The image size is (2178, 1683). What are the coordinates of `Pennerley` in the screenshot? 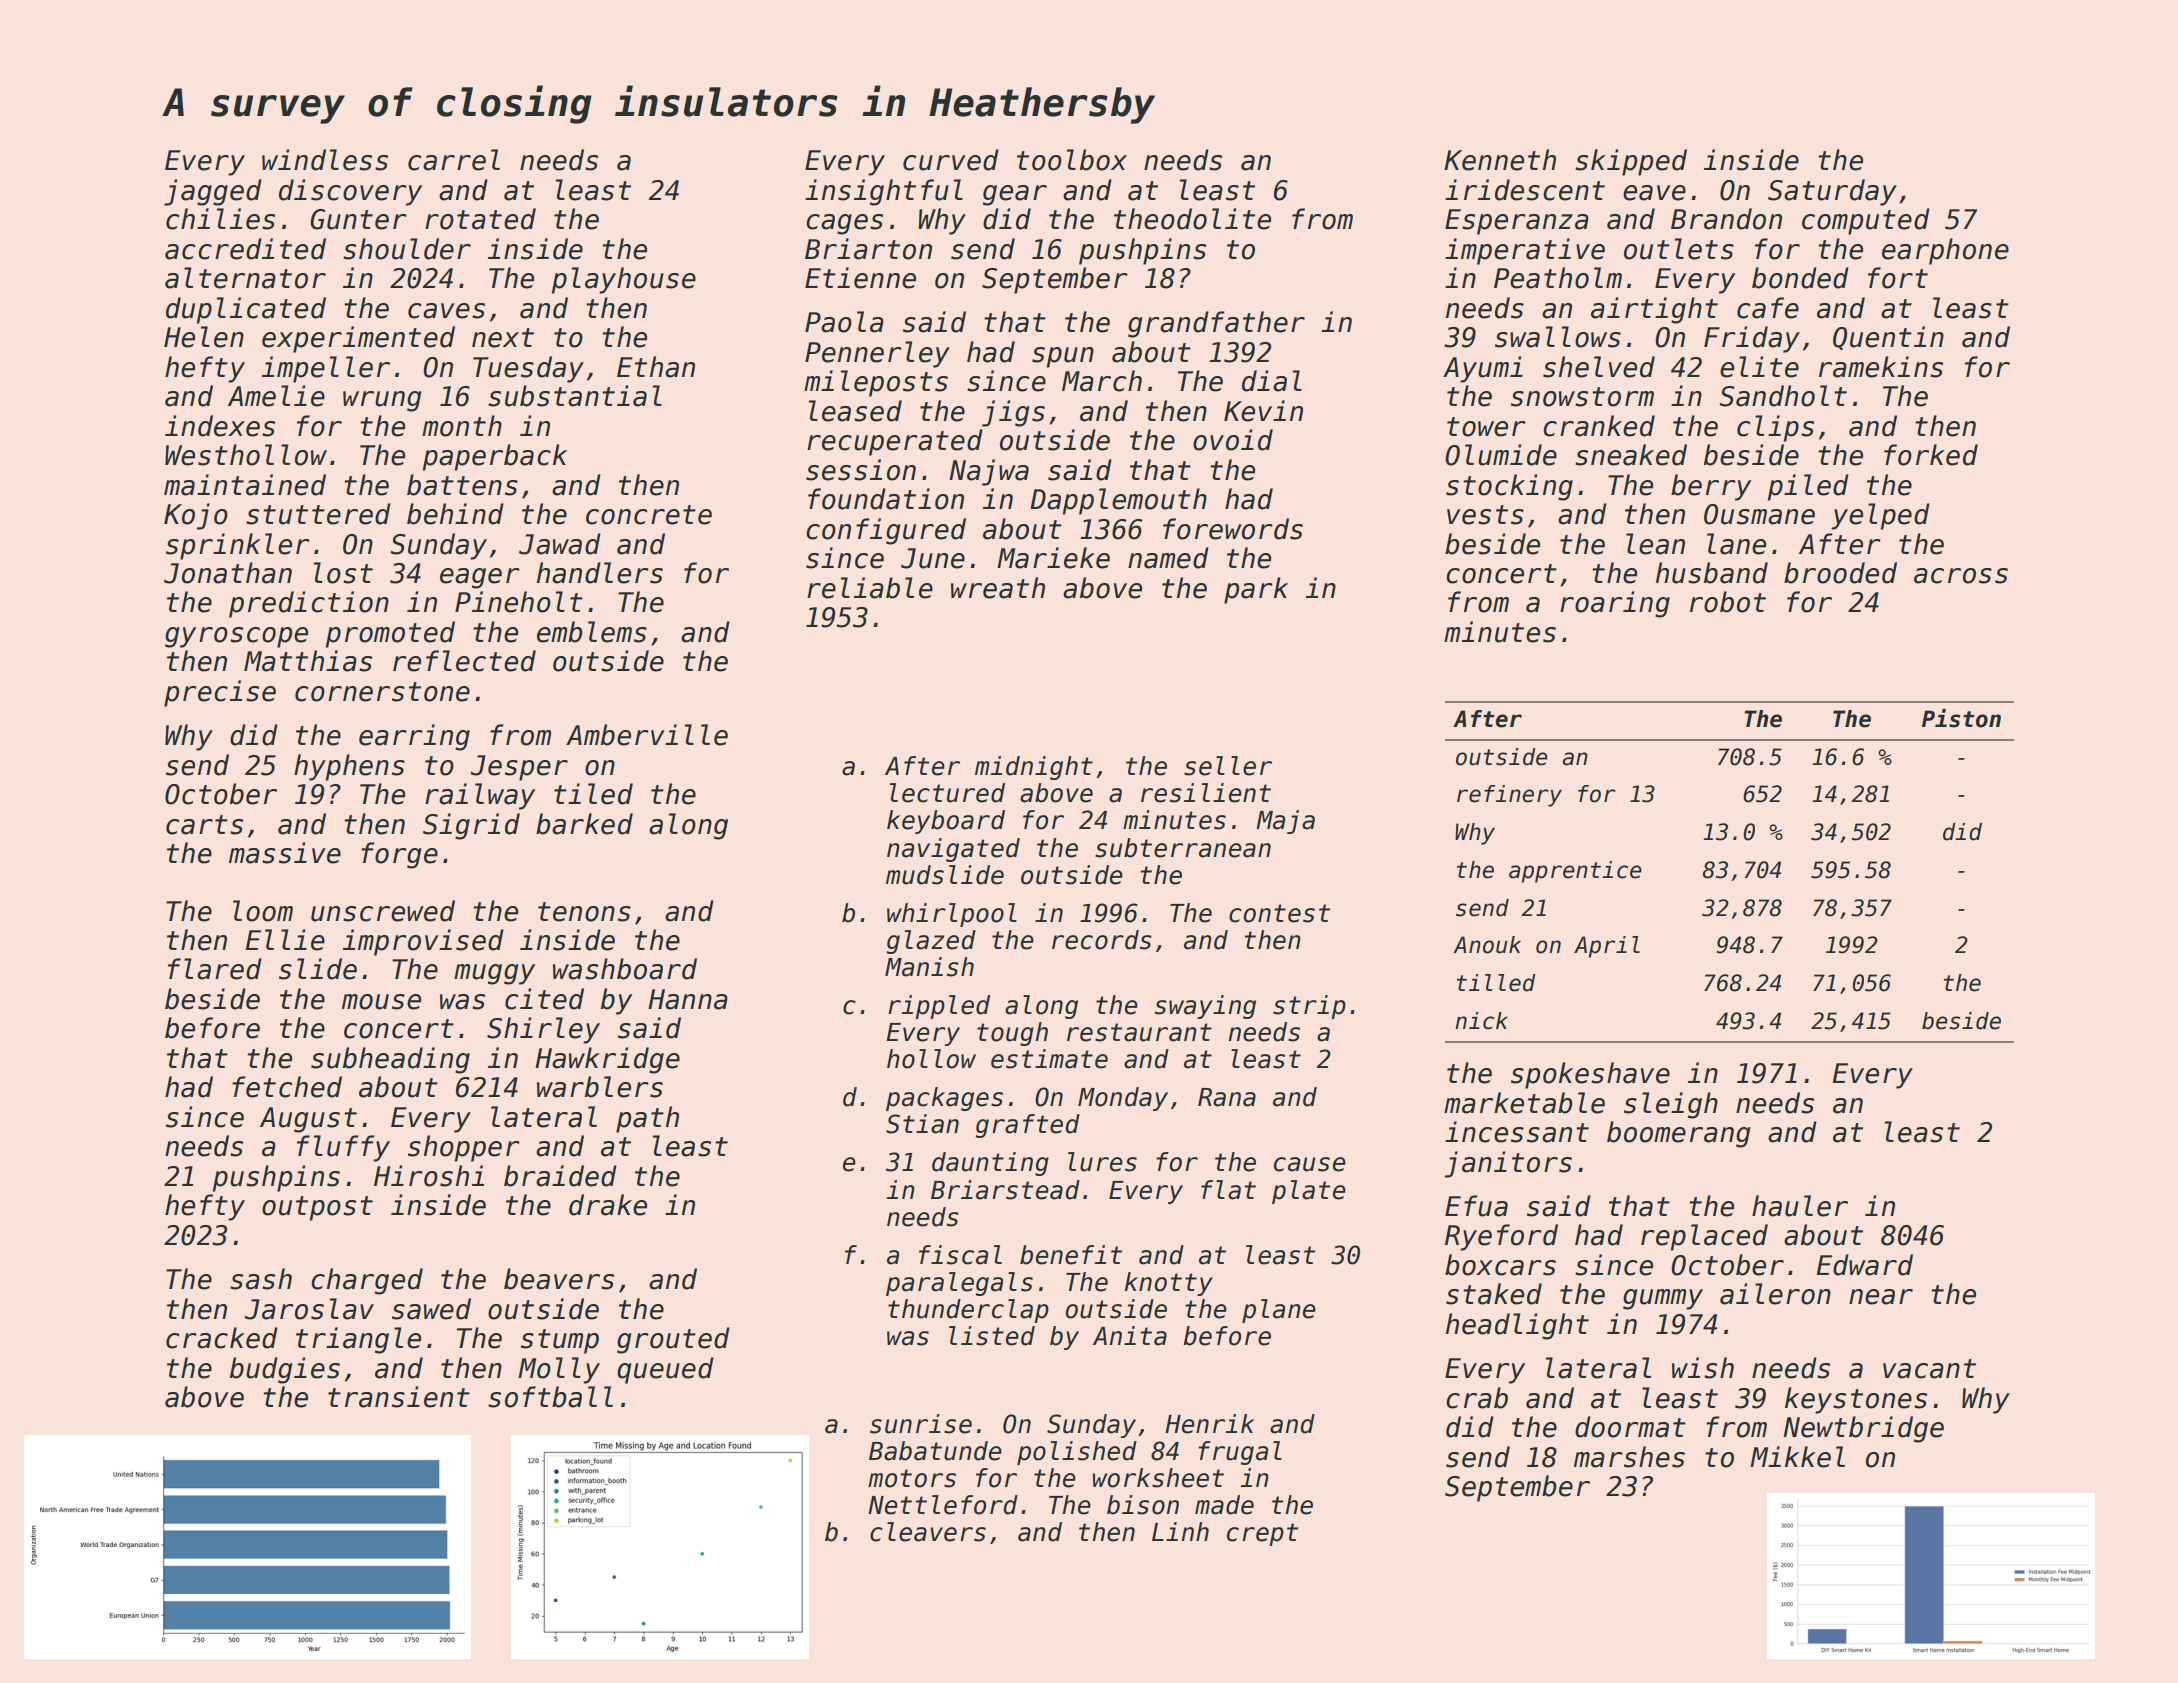 It's located at (877, 354).
